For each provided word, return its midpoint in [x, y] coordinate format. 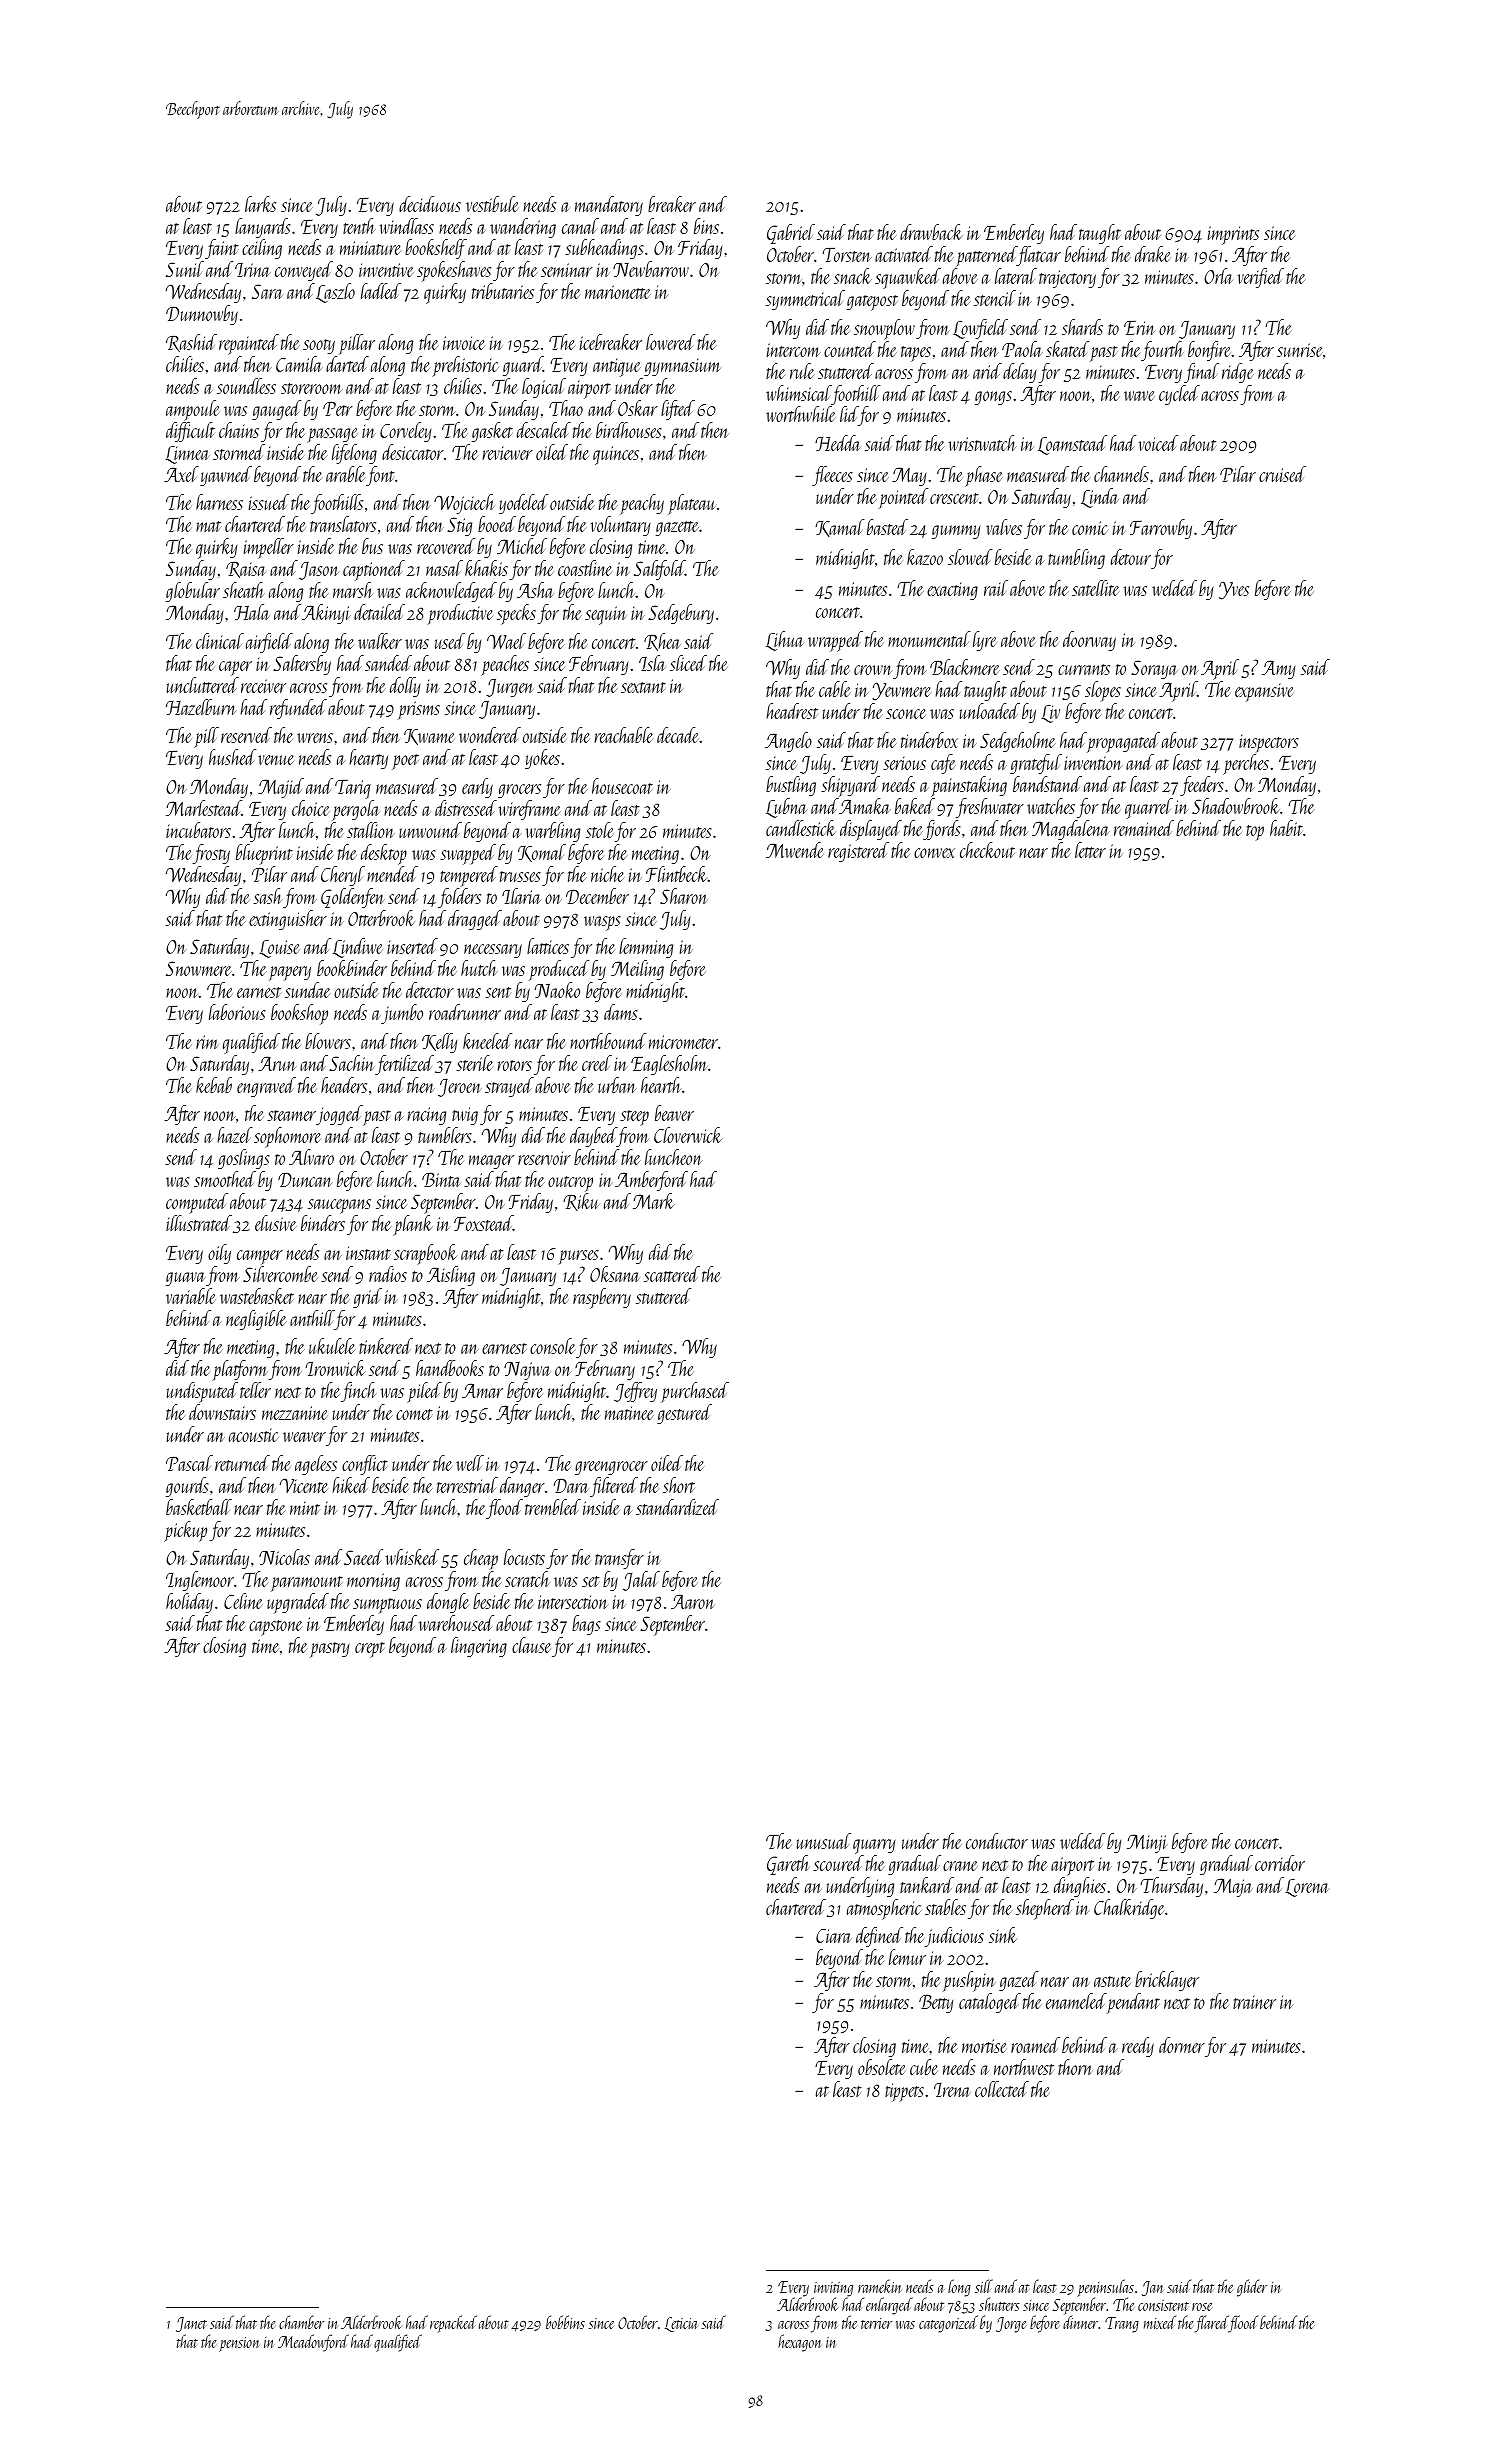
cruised [1282, 474]
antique [617, 367]
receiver [264, 686]
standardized [677, 1507]
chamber [301, 2322]
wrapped [835, 641]
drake [1152, 254]
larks [260, 204]
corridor [1280, 1863]
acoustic [254, 1435]
